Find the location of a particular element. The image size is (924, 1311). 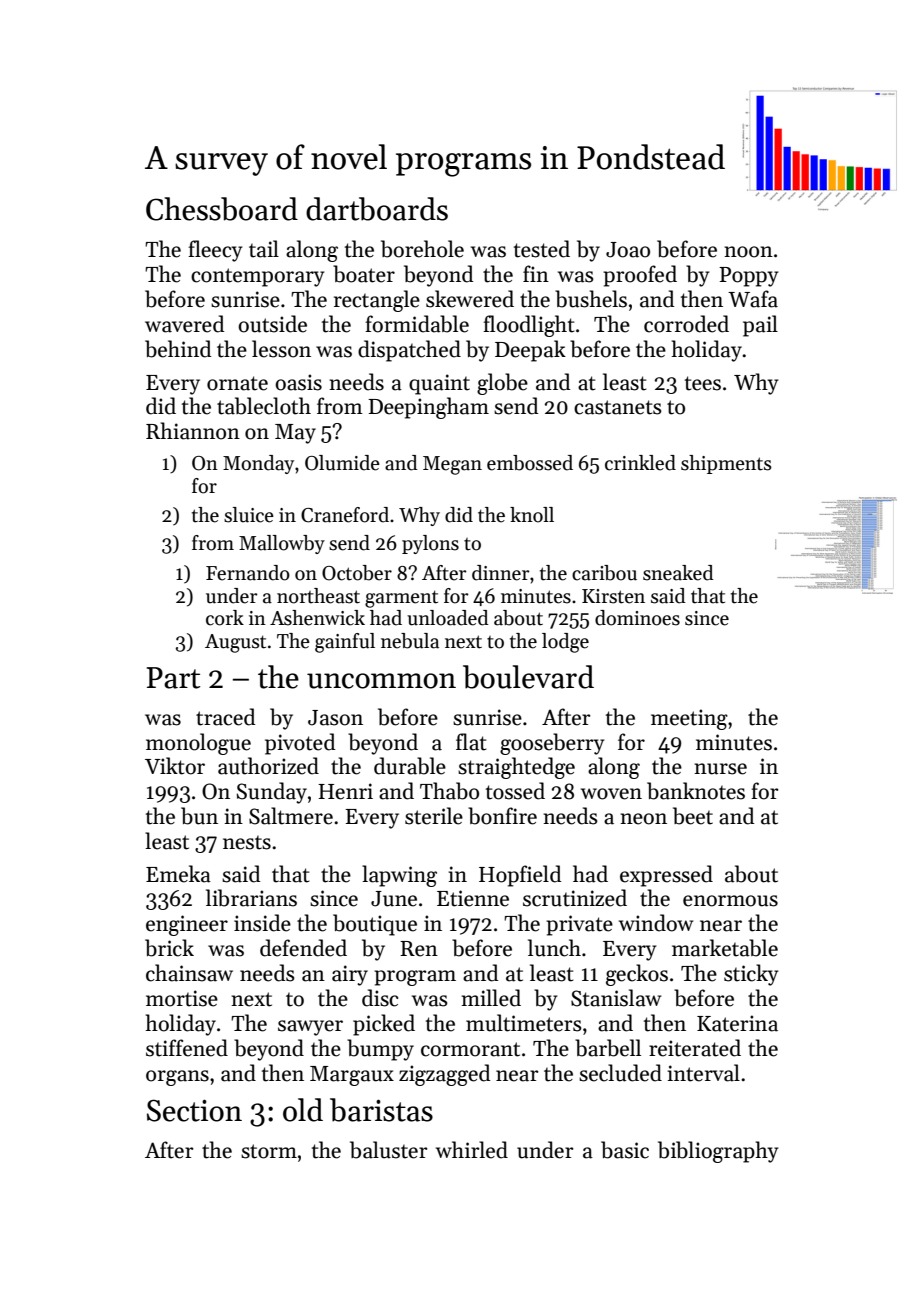

durable is located at coordinates (410, 766).
